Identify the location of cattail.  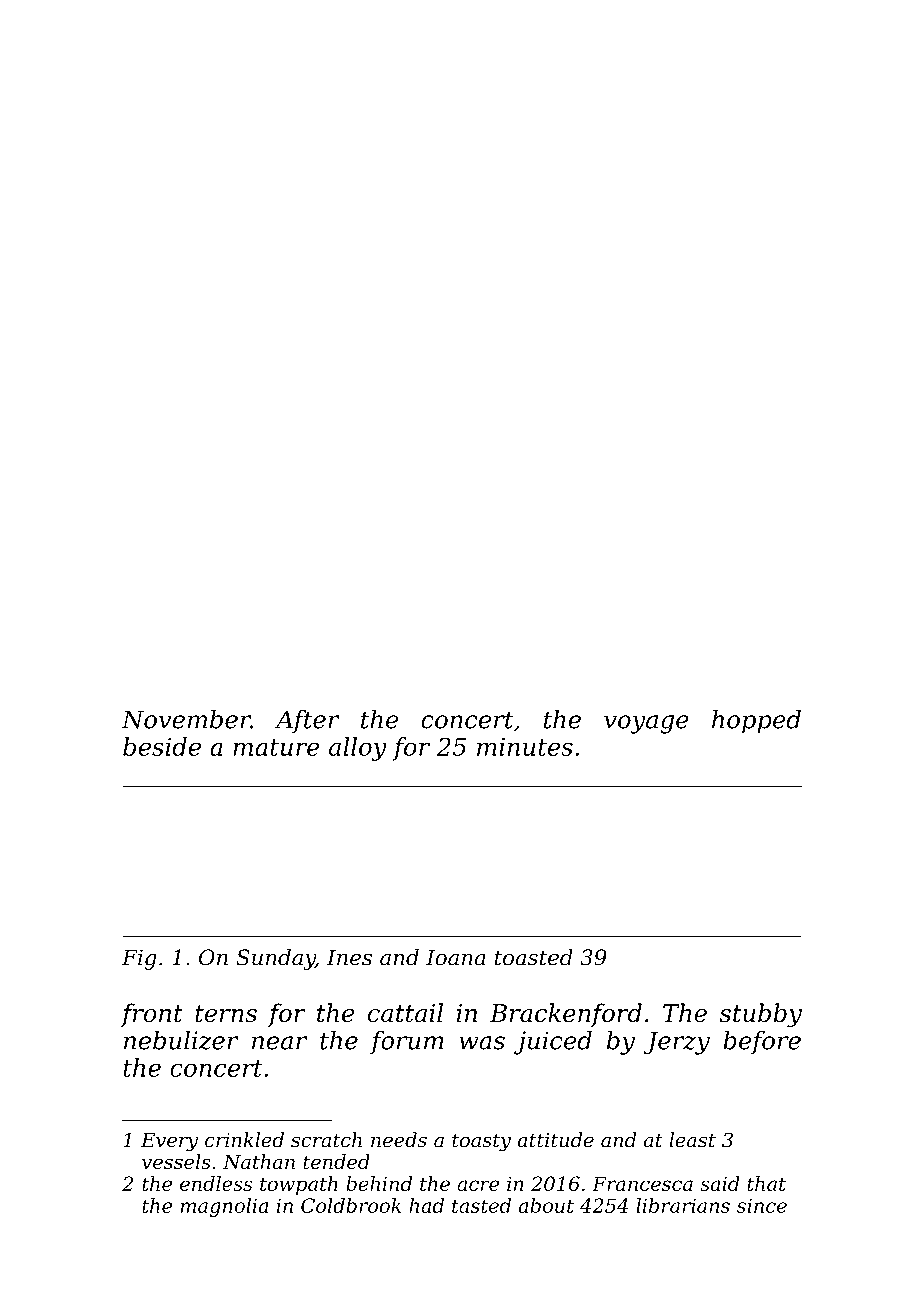
(405, 1012).
